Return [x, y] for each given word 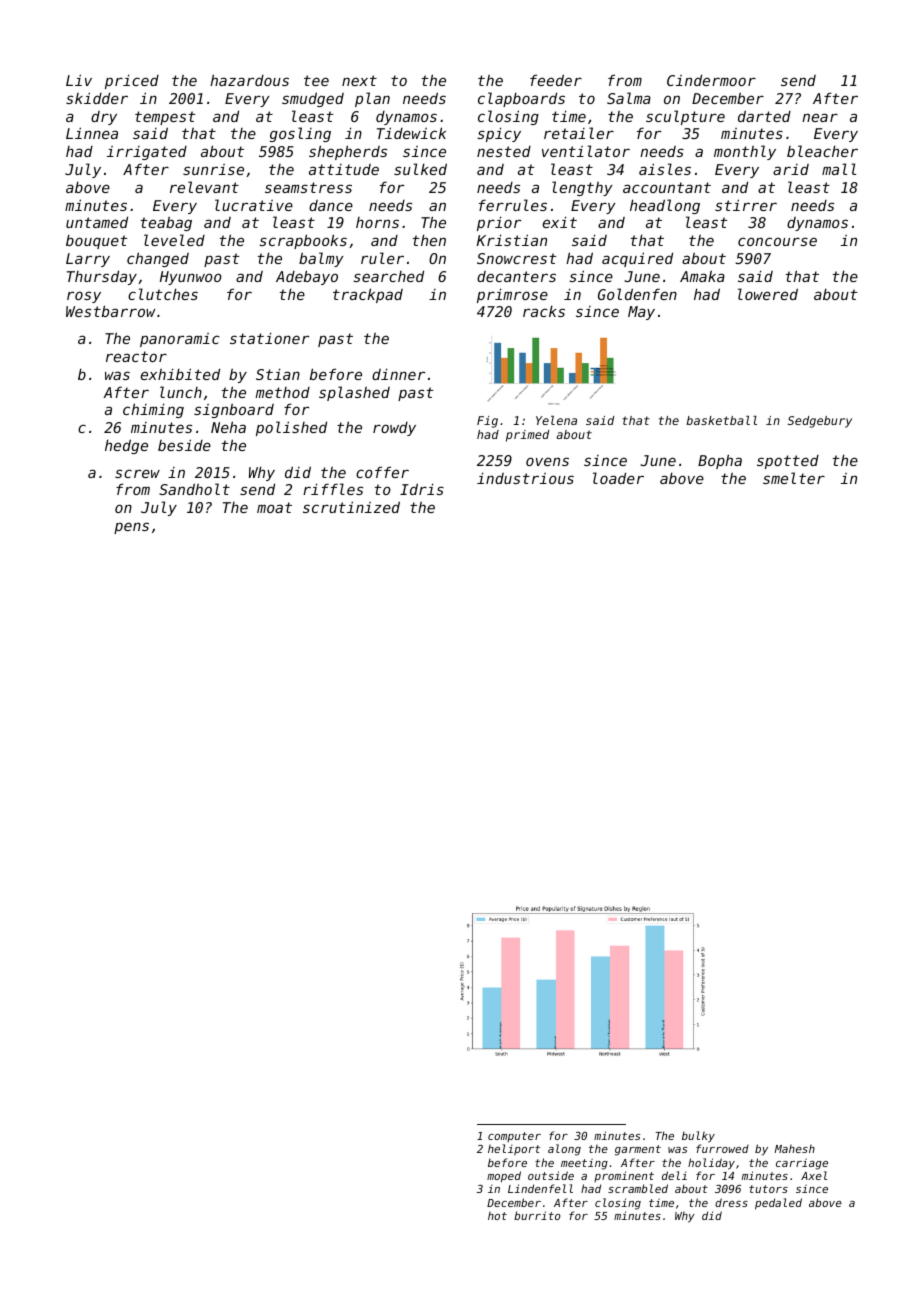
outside [551, 1175]
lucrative [254, 205]
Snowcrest [517, 258]
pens [131, 528]
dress [731, 1202]
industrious [525, 478]
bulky [698, 1137]
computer [514, 1137]
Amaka [702, 276]
